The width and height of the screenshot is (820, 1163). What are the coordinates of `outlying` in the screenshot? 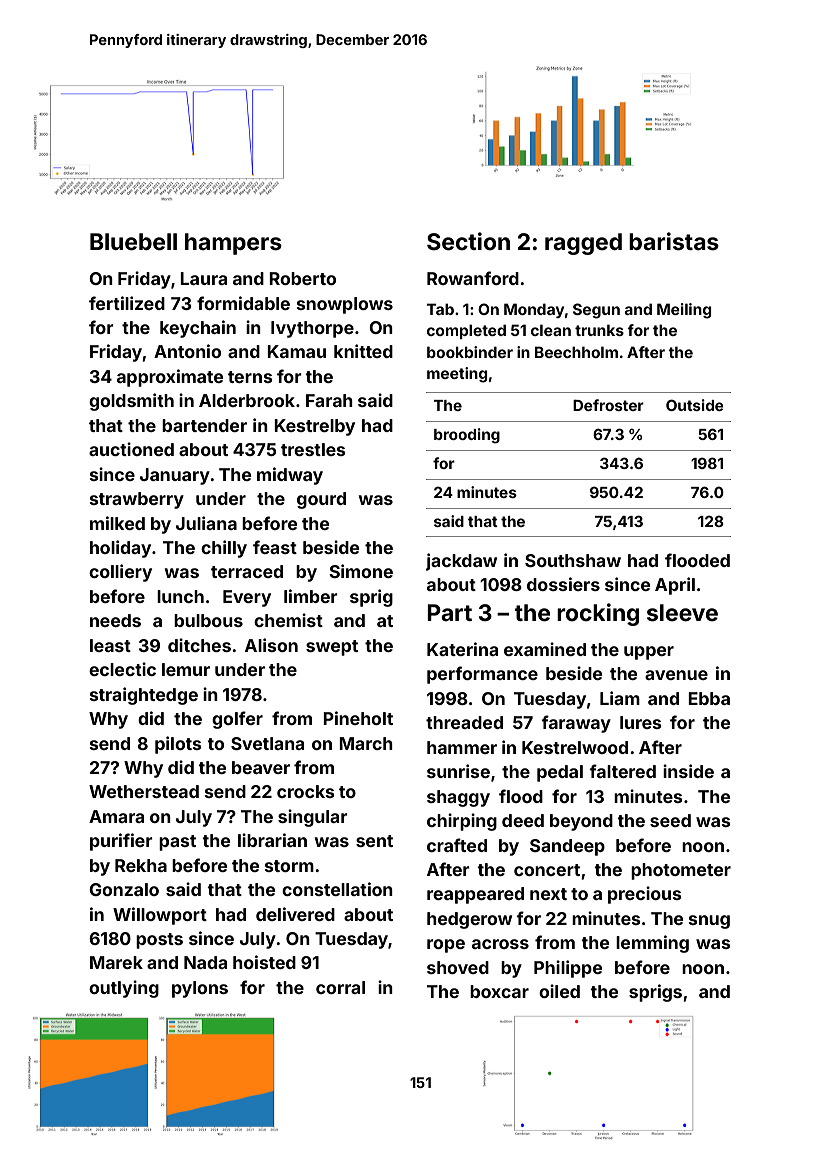 It's located at (124, 989).
